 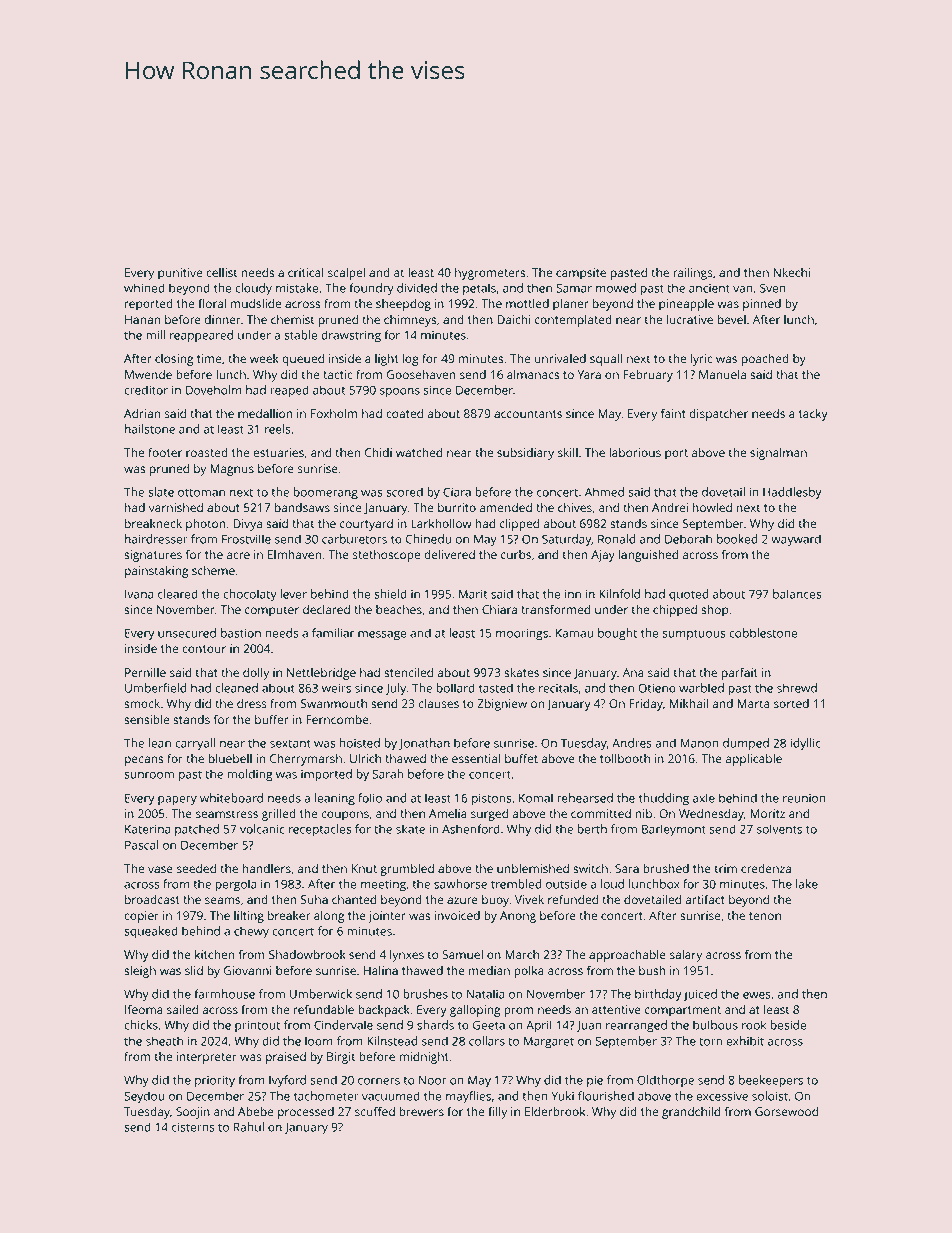 What do you see at coordinates (144, 1097) in the image?
I see `Seydou` at bounding box center [144, 1097].
